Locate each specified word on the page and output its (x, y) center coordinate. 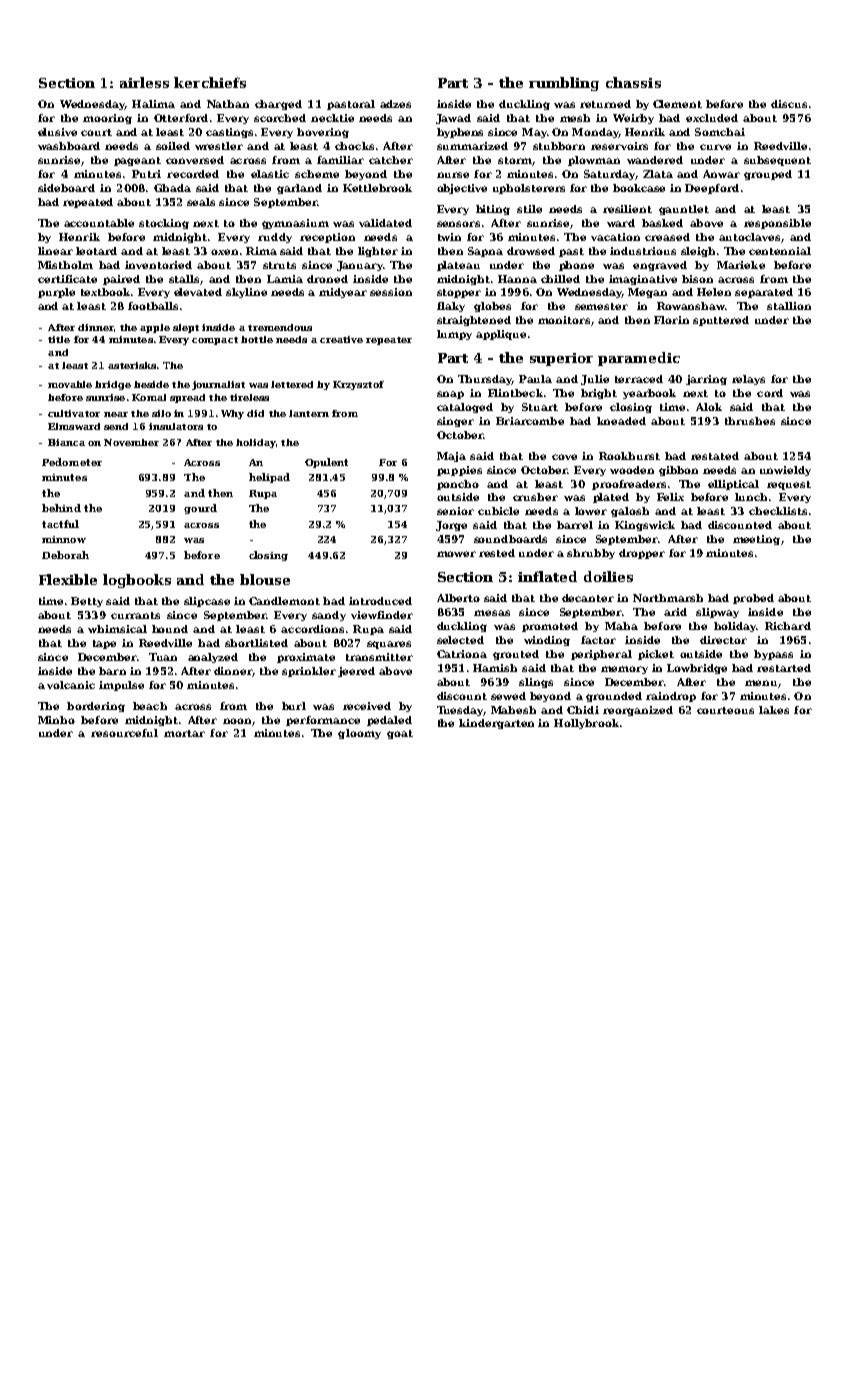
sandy (329, 616)
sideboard (66, 188)
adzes (395, 104)
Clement (677, 104)
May (534, 133)
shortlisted (256, 643)
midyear (343, 293)
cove (564, 457)
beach (150, 706)
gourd (200, 509)
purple (56, 293)
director (723, 640)
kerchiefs (210, 82)
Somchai (720, 132)
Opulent (326, 463)
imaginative (643, 280)
